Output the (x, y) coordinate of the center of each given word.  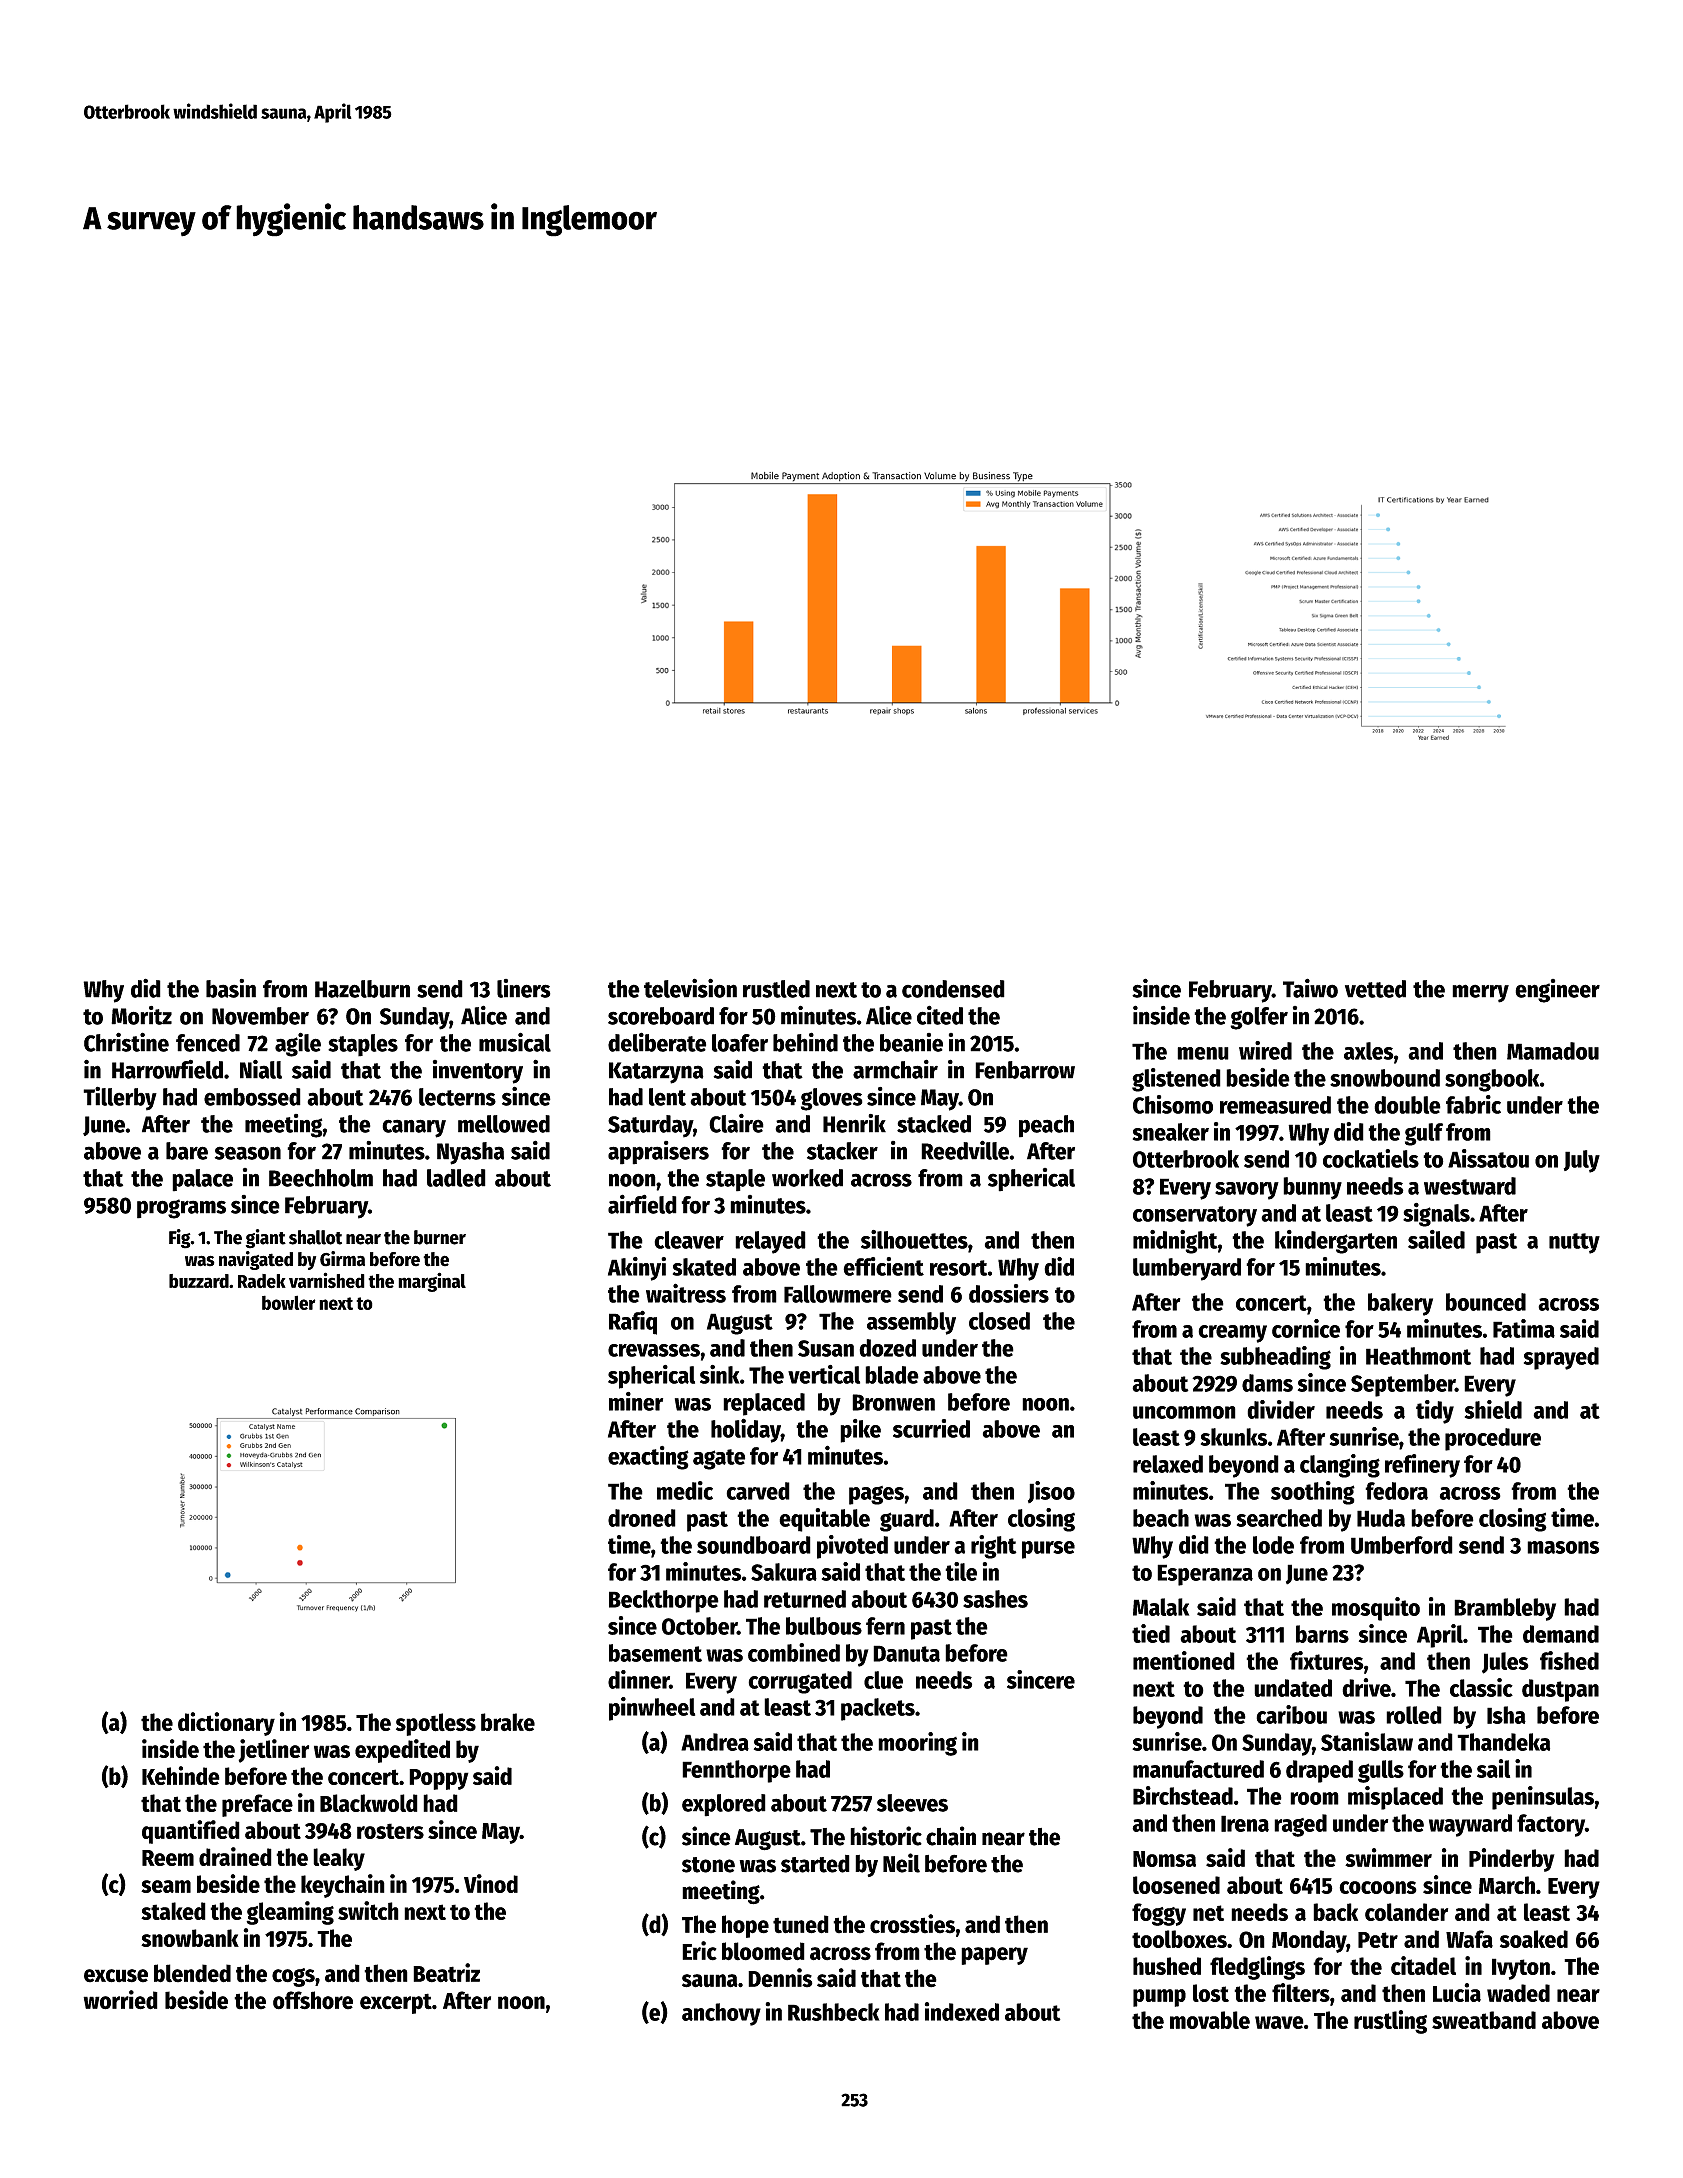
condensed (953, 989)
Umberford (1402, 1545)
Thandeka (1503, 1742)
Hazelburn (362, 989)
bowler (289, 1302)
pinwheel (652, 1709)
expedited (402, 1751)
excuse (116, 1976)
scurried (931, 1428)
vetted (1375, 989)
